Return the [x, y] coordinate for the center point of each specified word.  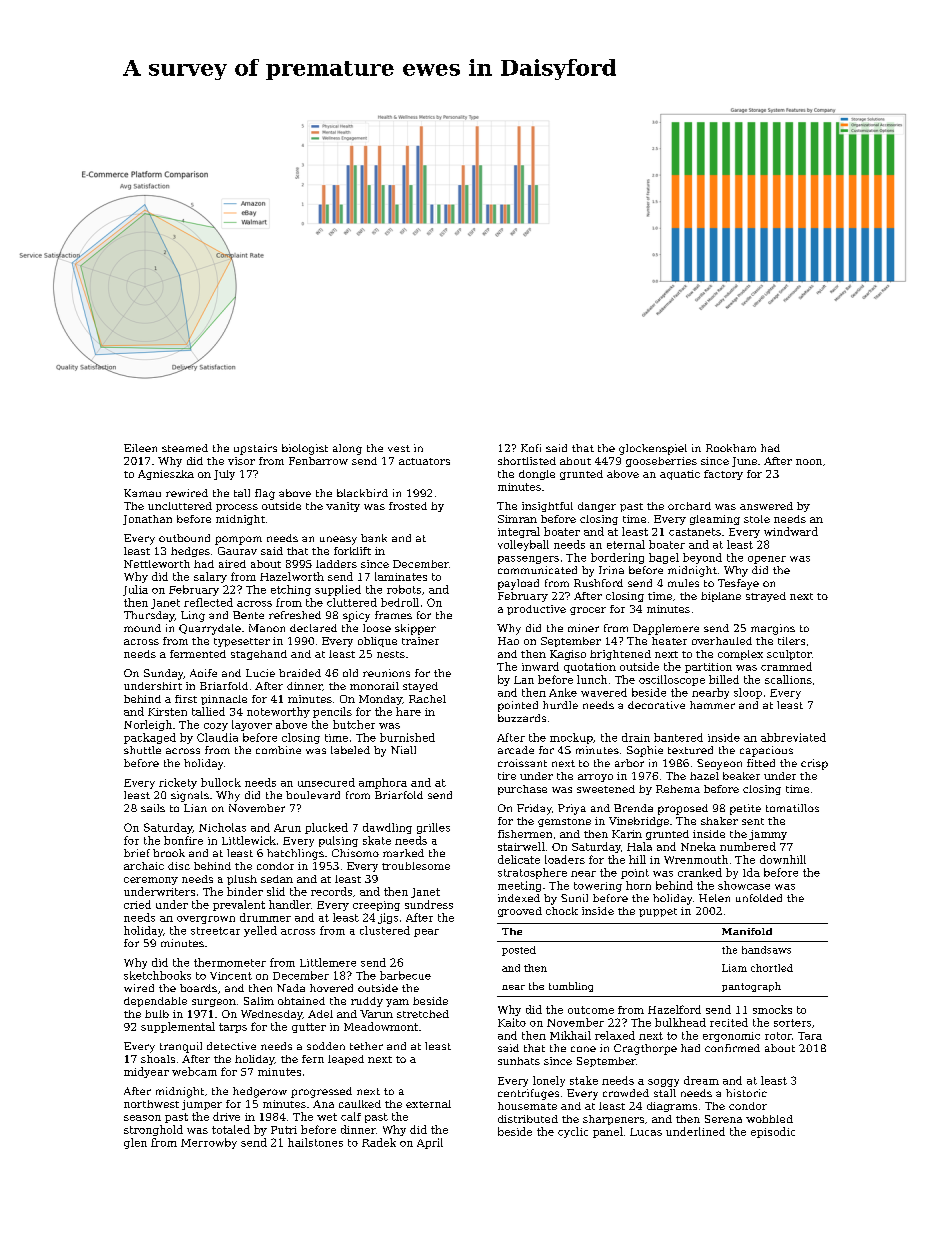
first [186, 699]
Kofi [531, 448]
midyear [146, 1072]
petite [745, 809]
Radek [379, 1142]
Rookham [731, 448]
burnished [407, 737]
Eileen [140, 448]
